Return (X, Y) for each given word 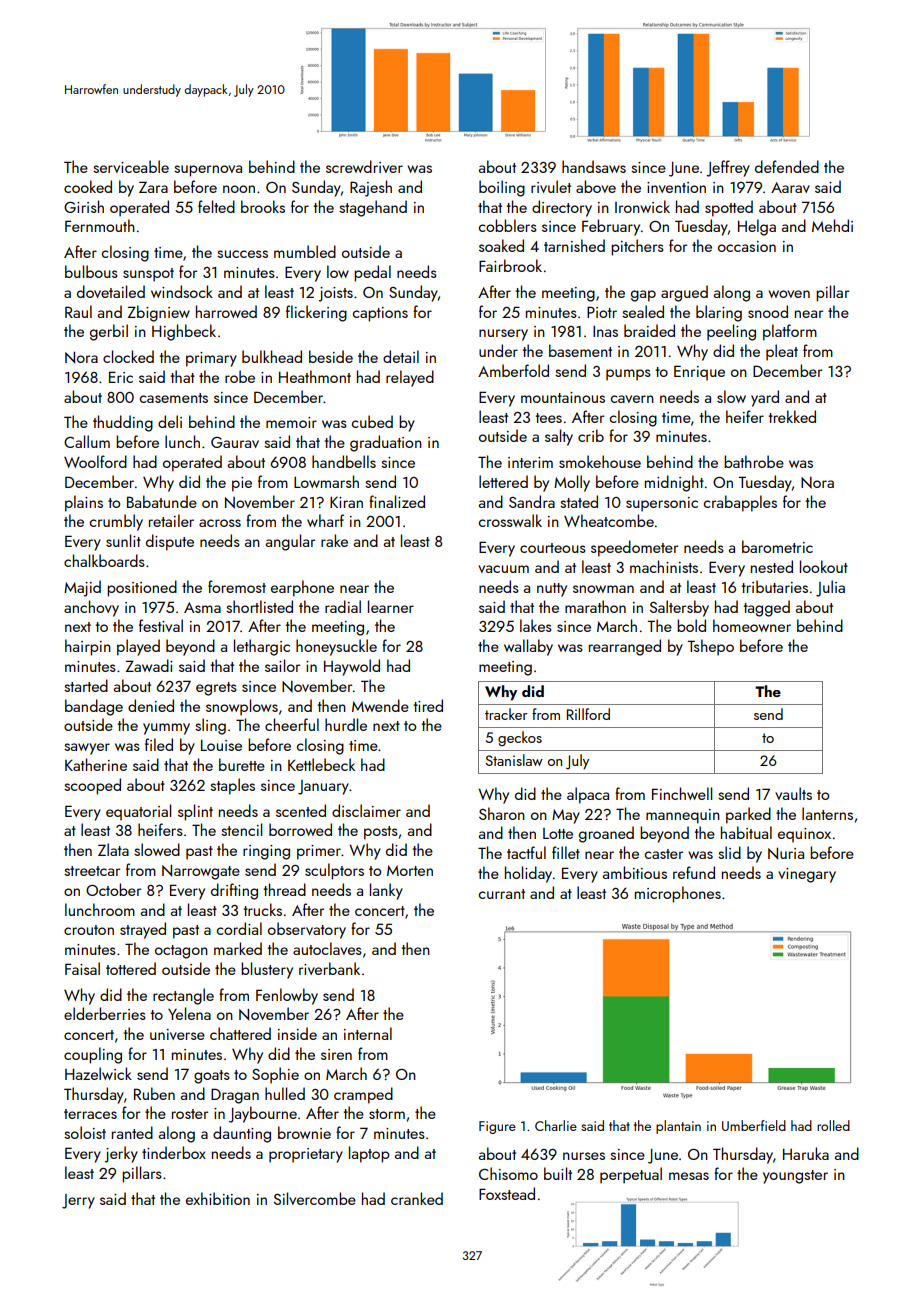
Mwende (380, 705)
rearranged (625, 647)
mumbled (305, 251)
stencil (241, 829)
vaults (793, 793)
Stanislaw (514, 760)
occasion (747, 246)
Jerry (78, 1201)
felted (216, 206)
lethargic (262, 647)
